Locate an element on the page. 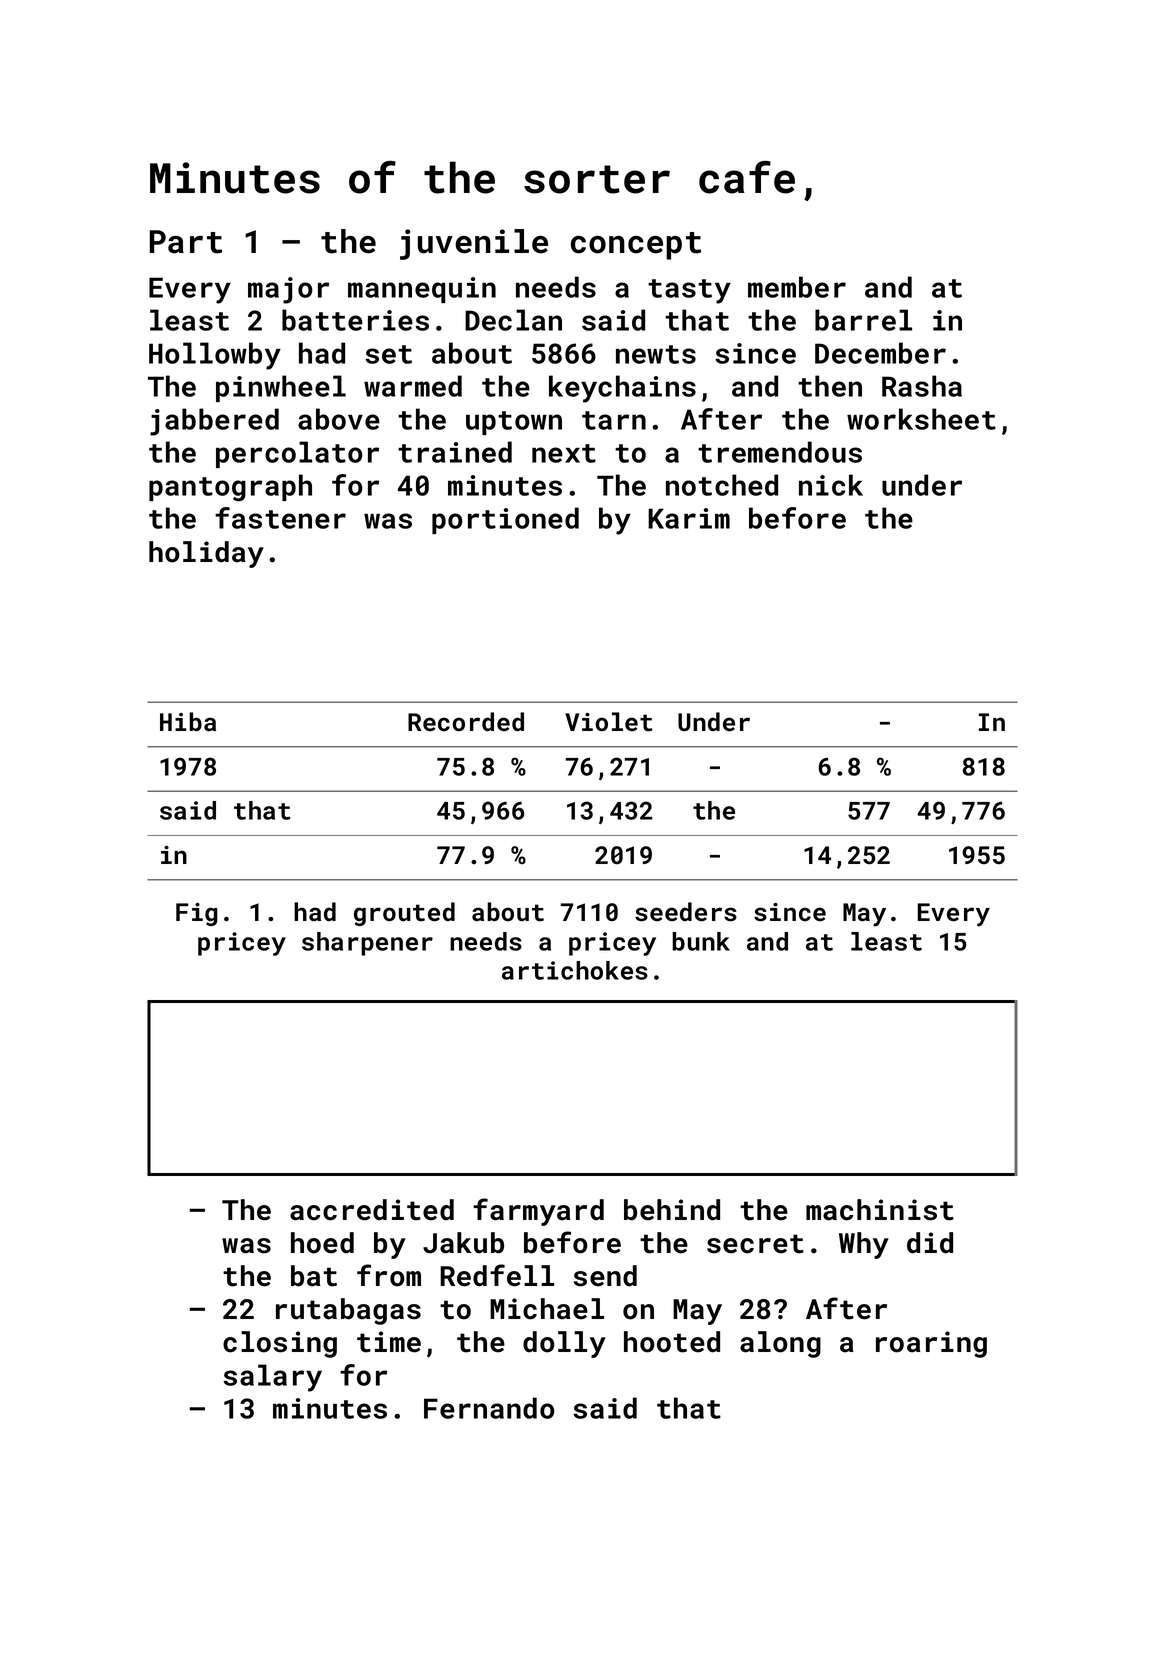 This document has width=1165, height=1654. Part is located at coordinates (186, 242).
